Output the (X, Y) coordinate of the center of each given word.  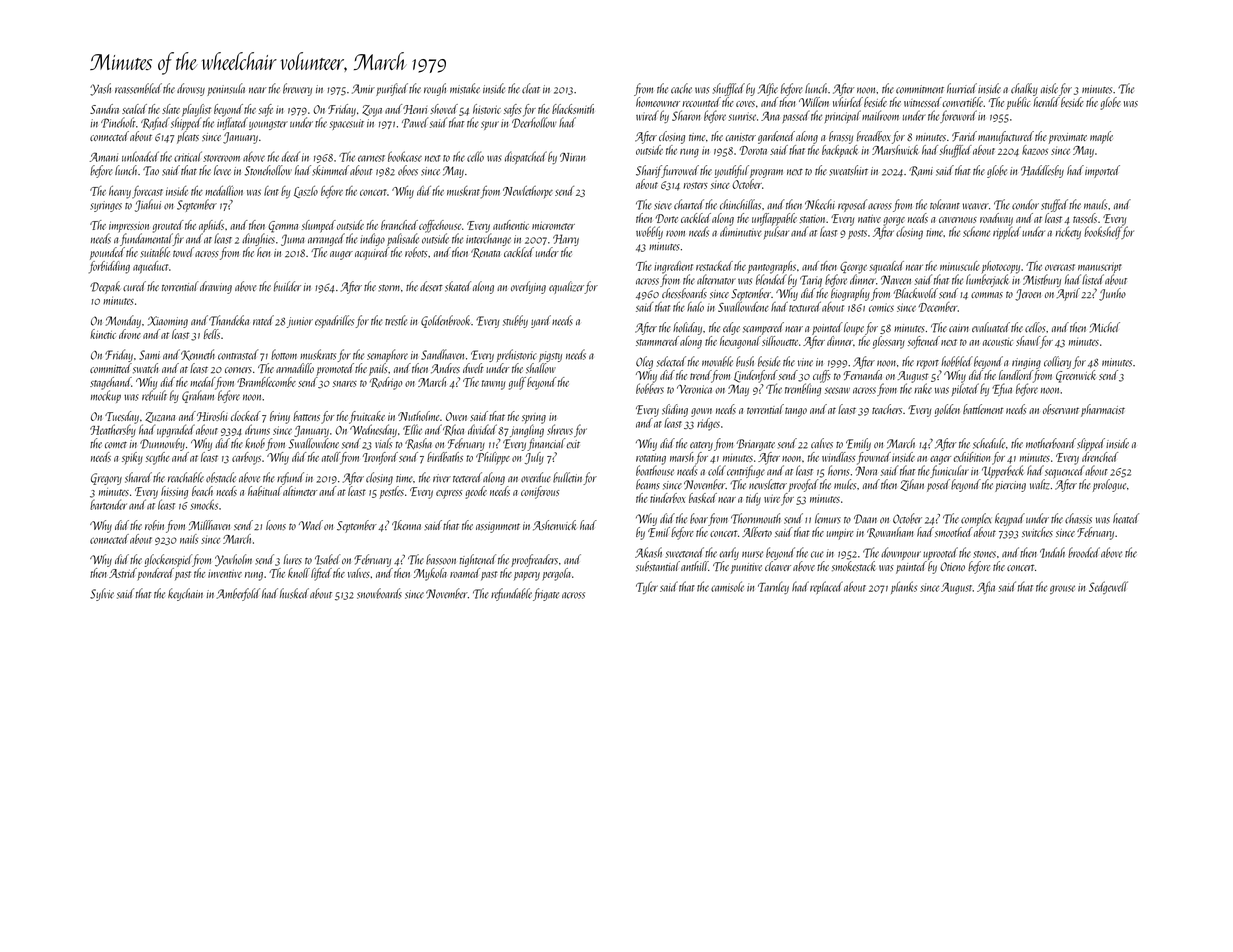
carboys (246, 458)
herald (1047, 102)
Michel (1105, 327)
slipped (1091, 444)
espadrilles (334, 321)
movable (717, 361)
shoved (444, 109)
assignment (498, 527)
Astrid (123, 573)
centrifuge (746, 471)
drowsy (191, 89)
